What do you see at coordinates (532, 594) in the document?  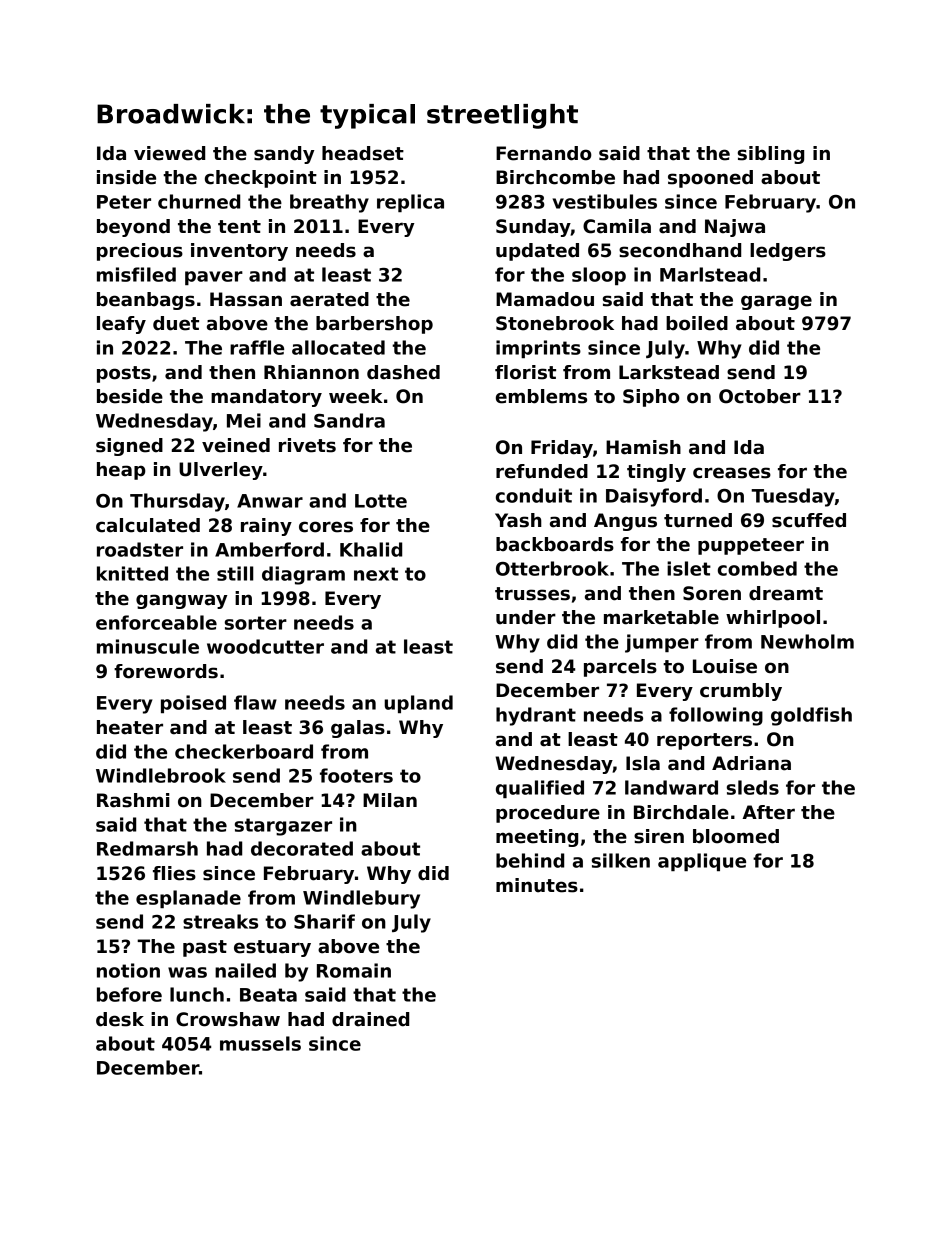 I see `trusses` at bounding box center [532, 594].
